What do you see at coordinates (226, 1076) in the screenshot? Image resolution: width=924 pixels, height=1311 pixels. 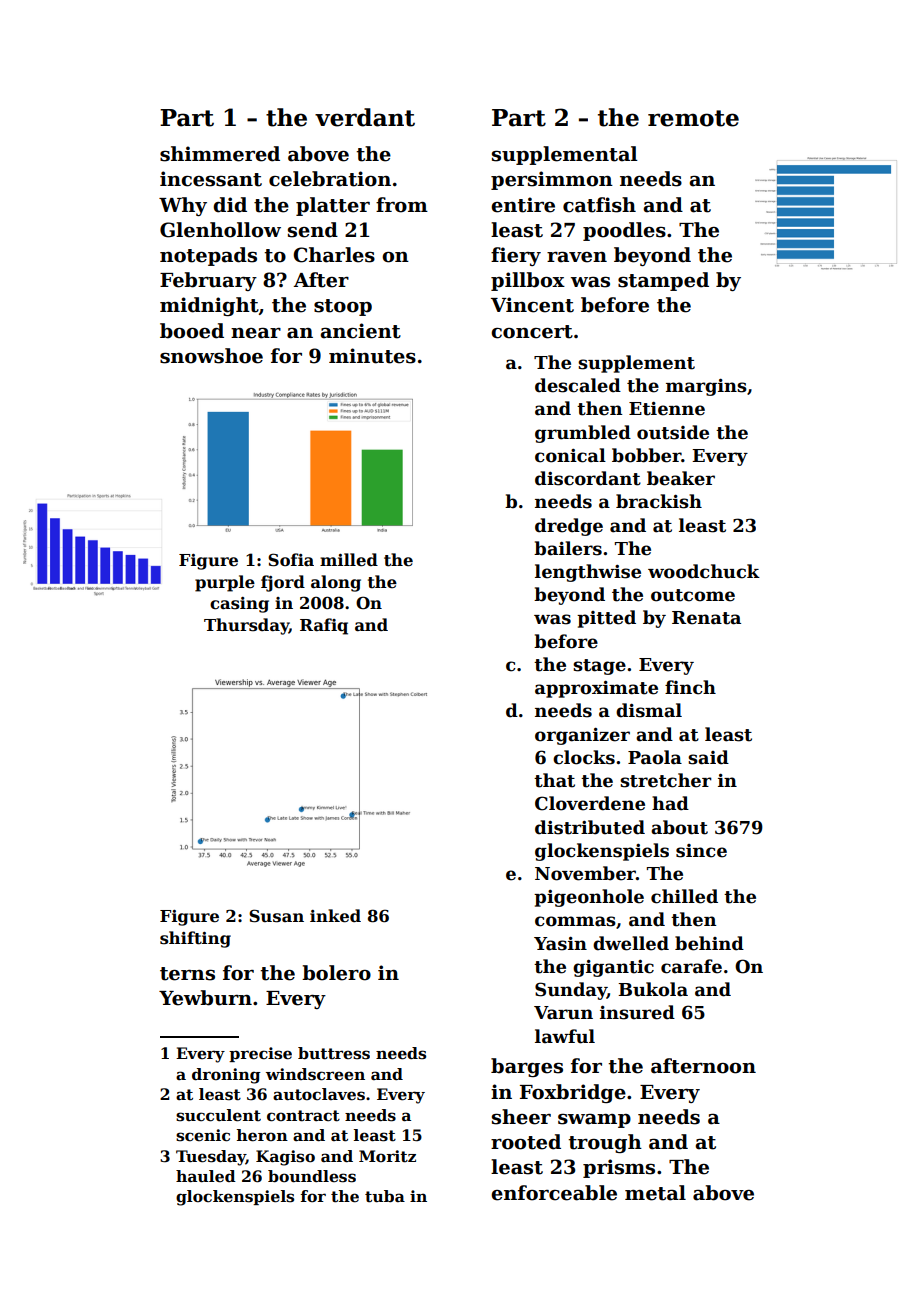 I see `droning` at bounding box center [226, 1076].
